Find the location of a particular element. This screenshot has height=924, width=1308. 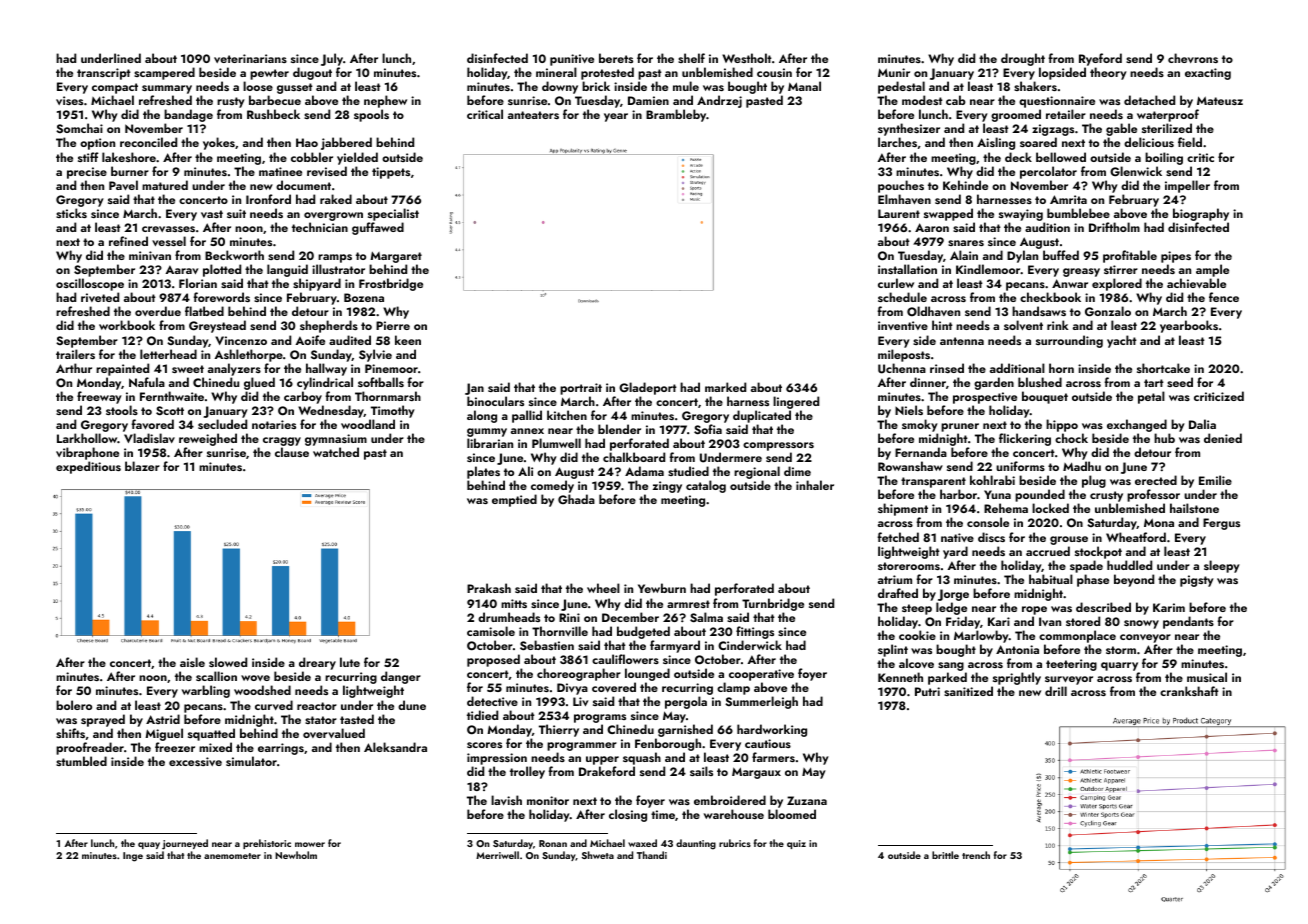

inhaler is located at coordinates (815, 485).
